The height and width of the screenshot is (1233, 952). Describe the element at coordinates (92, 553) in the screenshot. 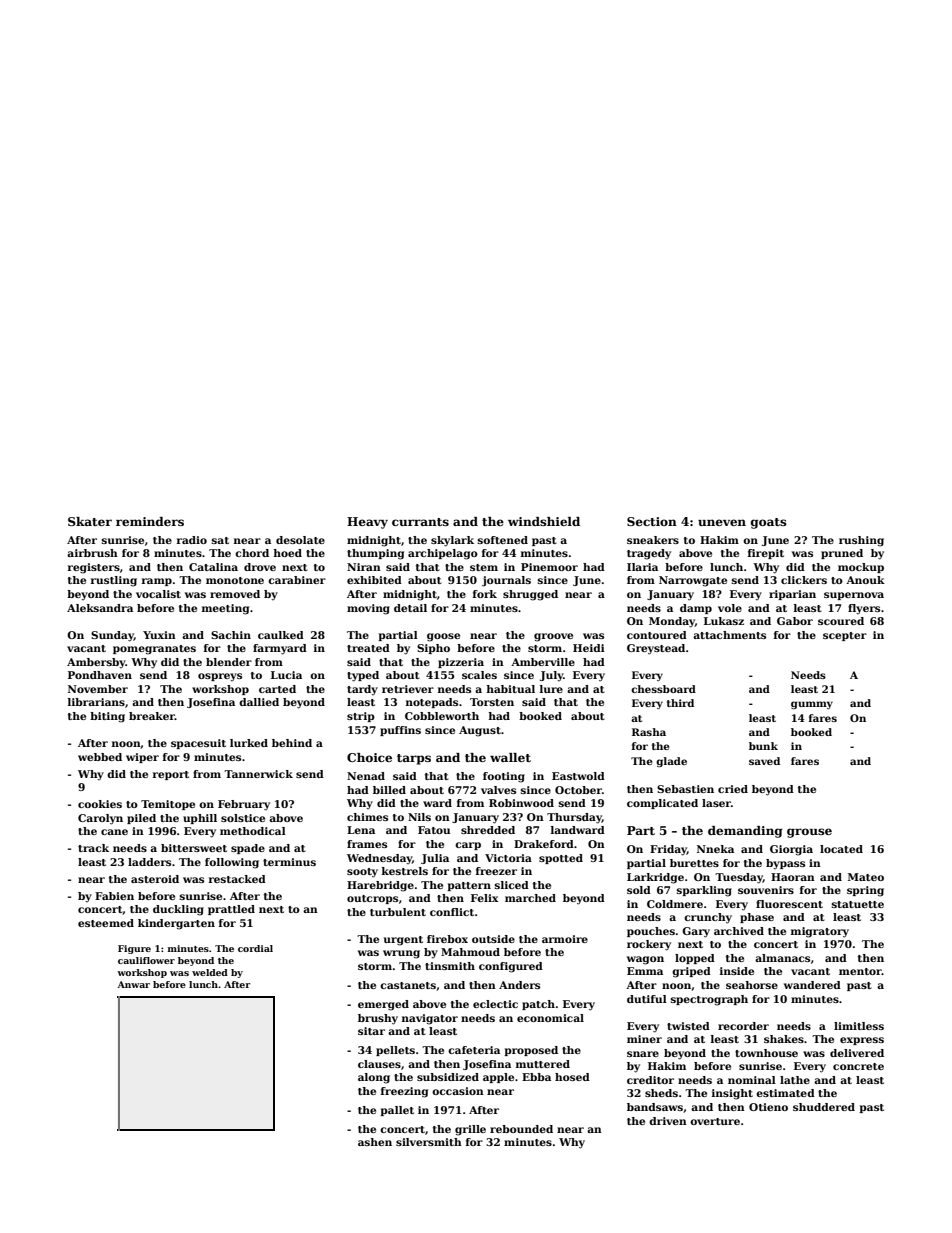

I see `airbrush` at that location.
